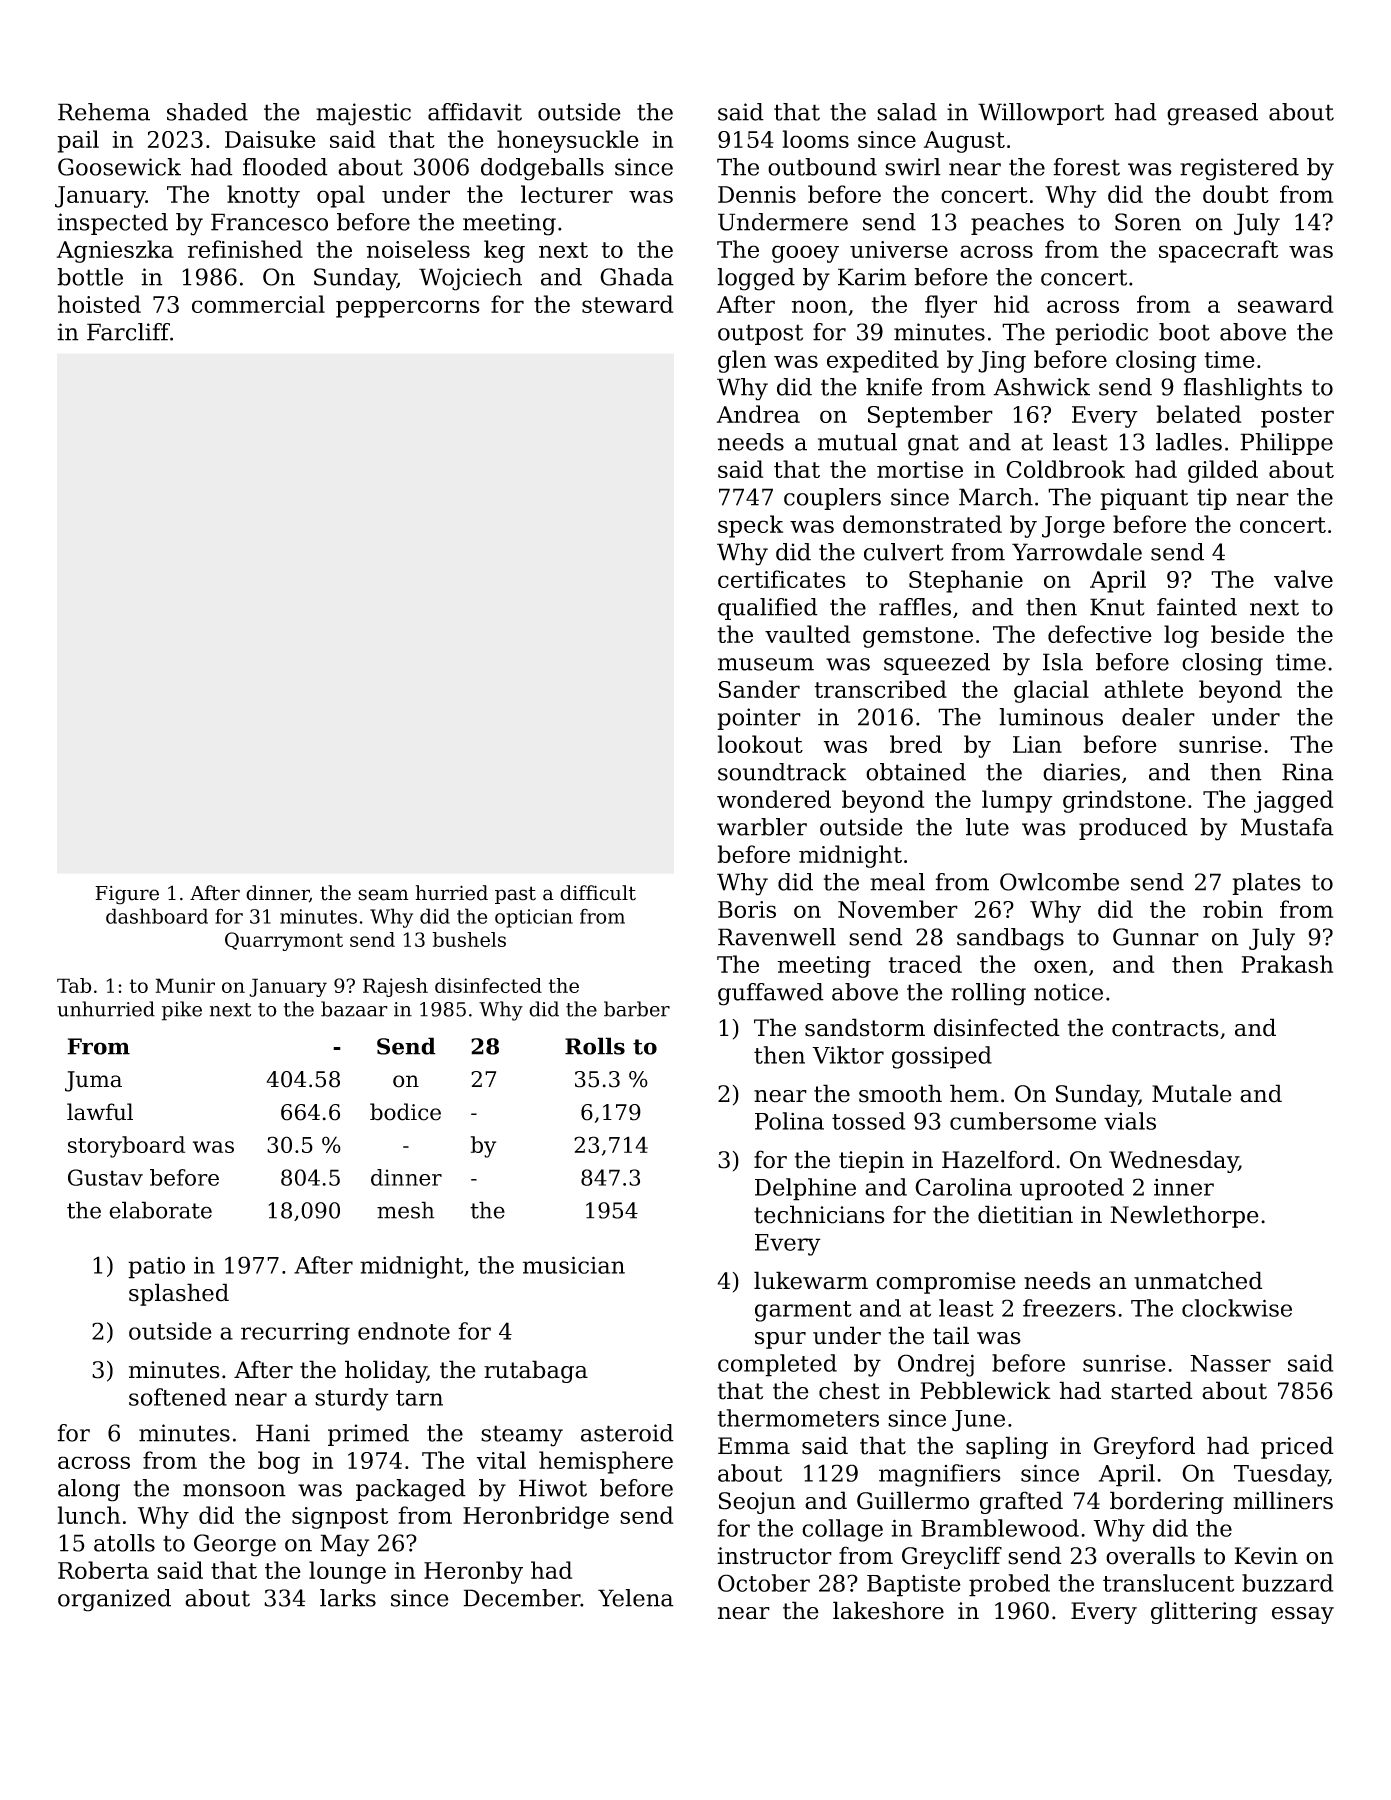 This screenshot has width=1391, height=1800. I want to click on started, so click(1152, 1390).
